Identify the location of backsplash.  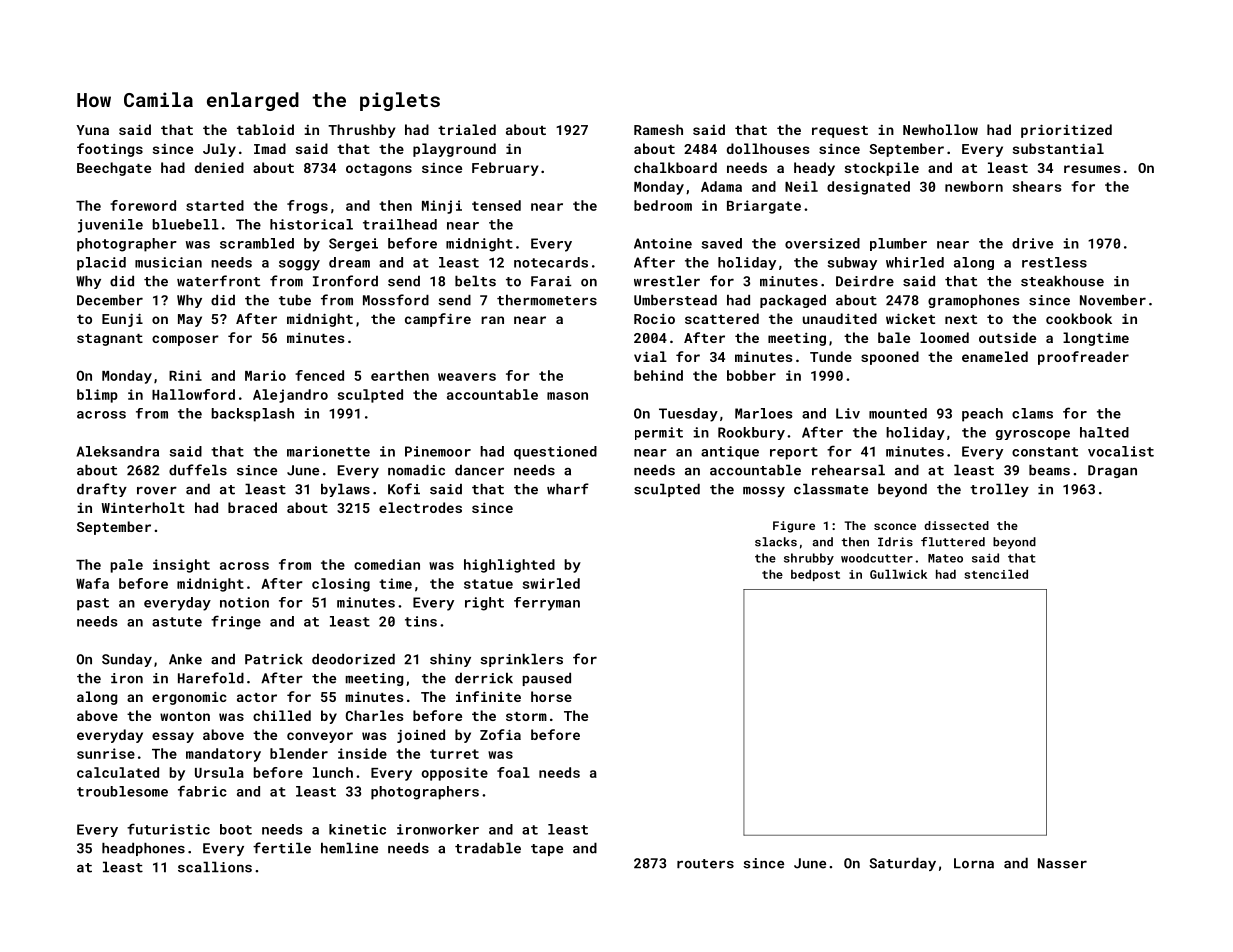
(253, 415).
